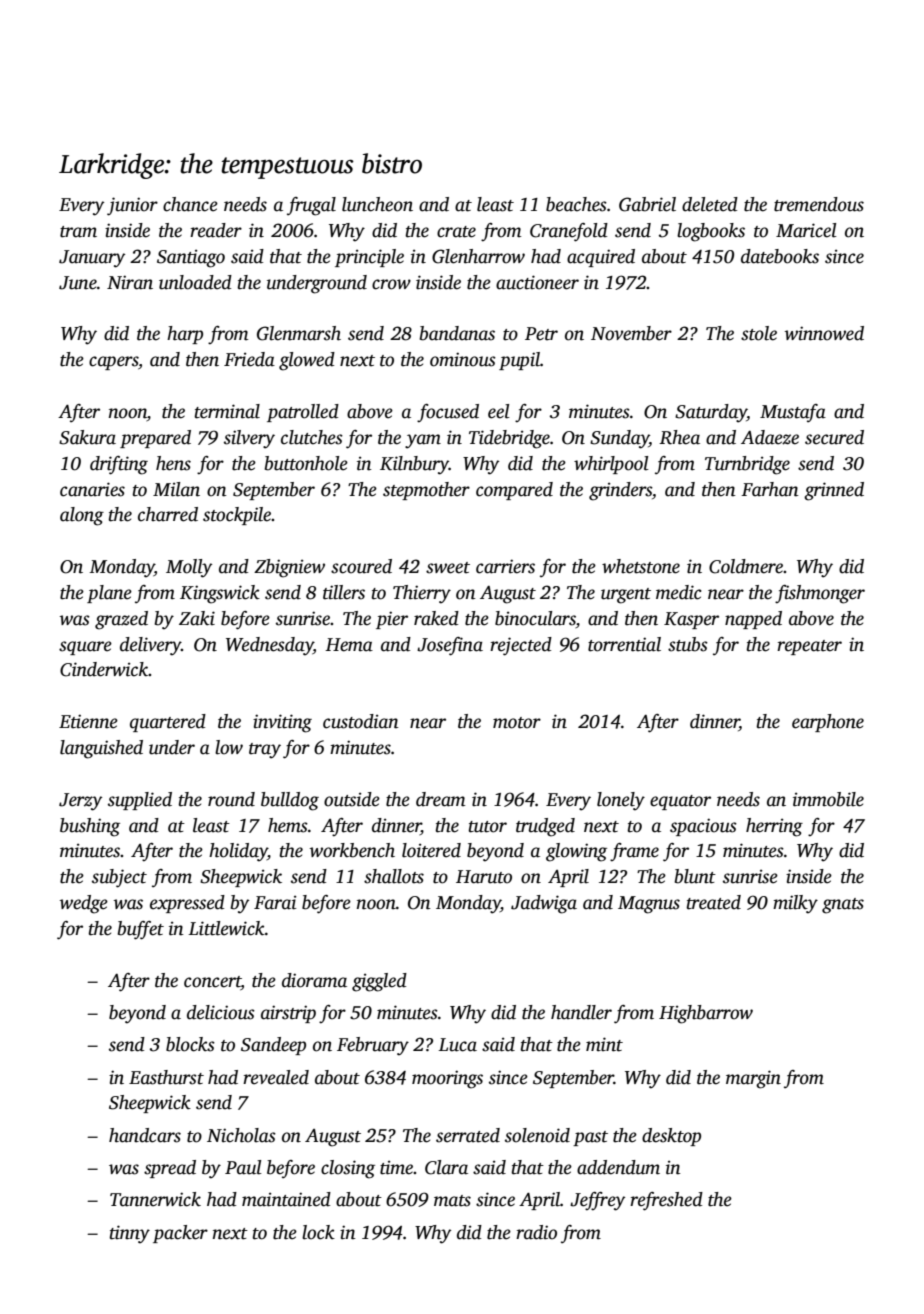 This screenshot has width=924, height=1314. What do you see at coordinates (793, 413) in the screenshot?
I see `Mustafa` at bounding box center [793, 413].
